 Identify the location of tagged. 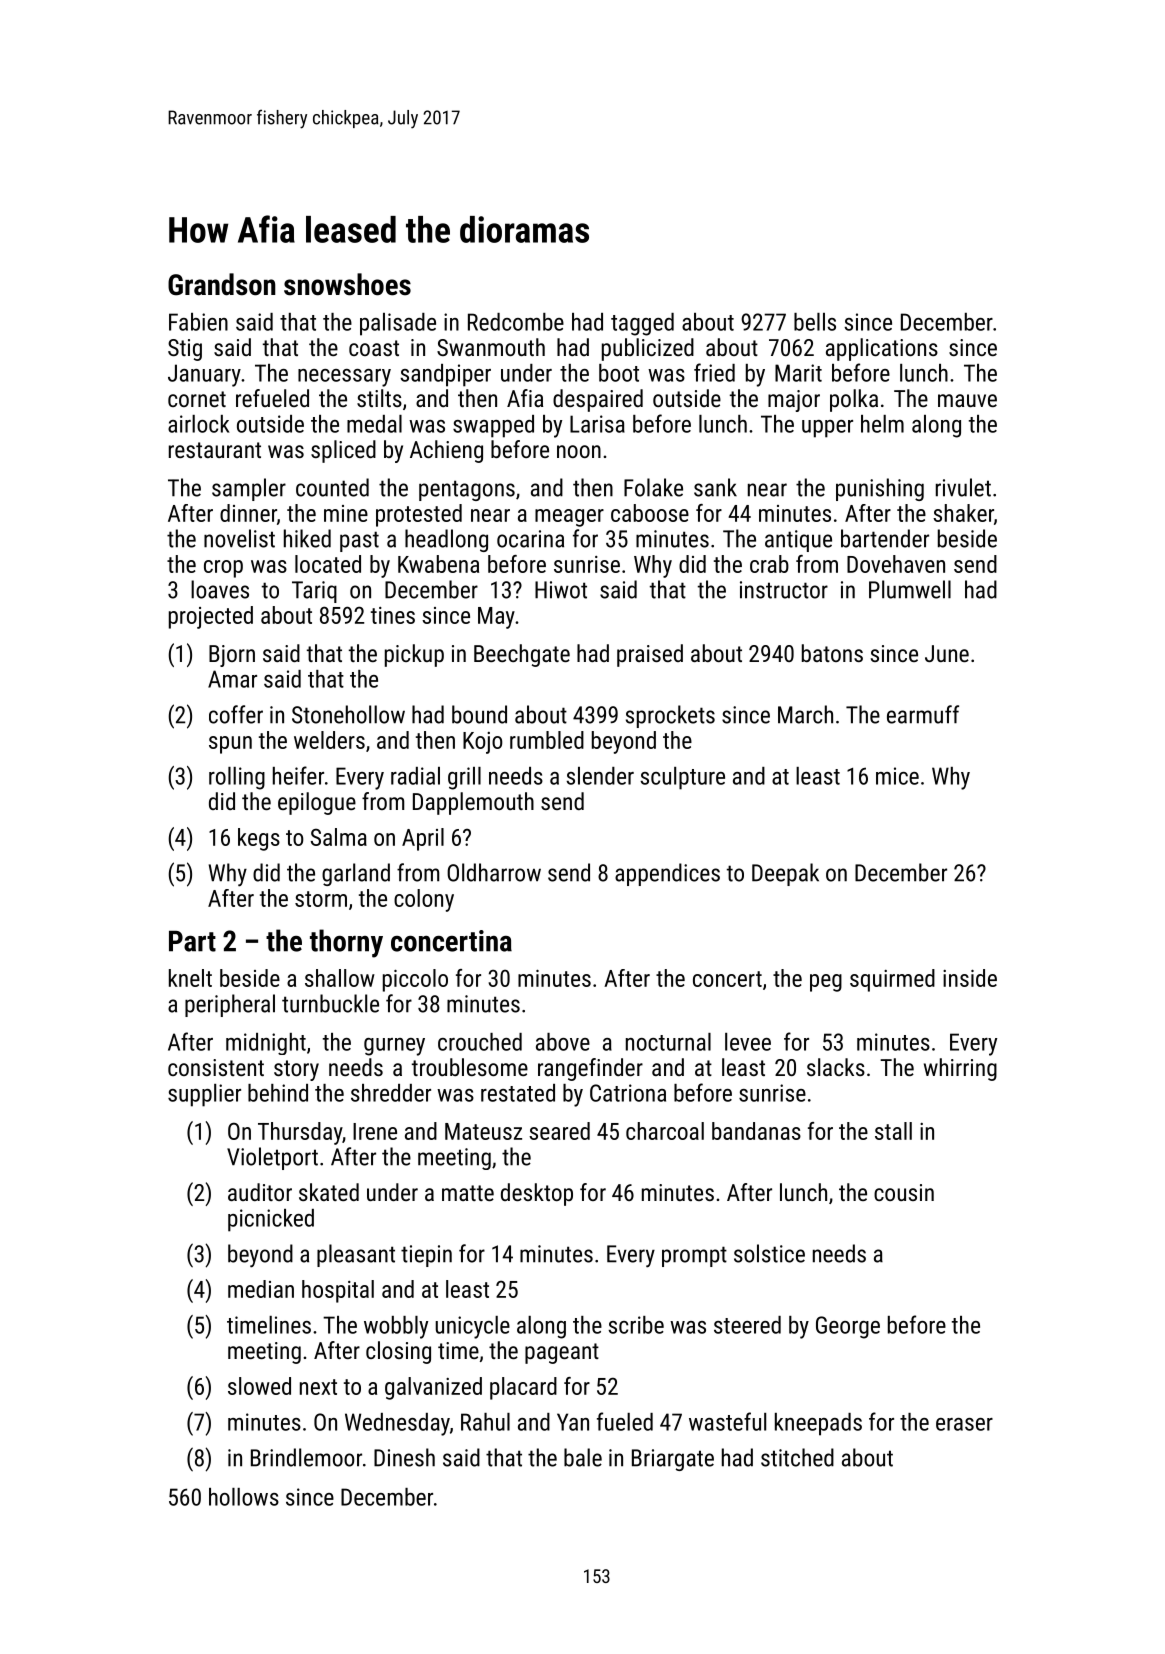
(642, 324).
